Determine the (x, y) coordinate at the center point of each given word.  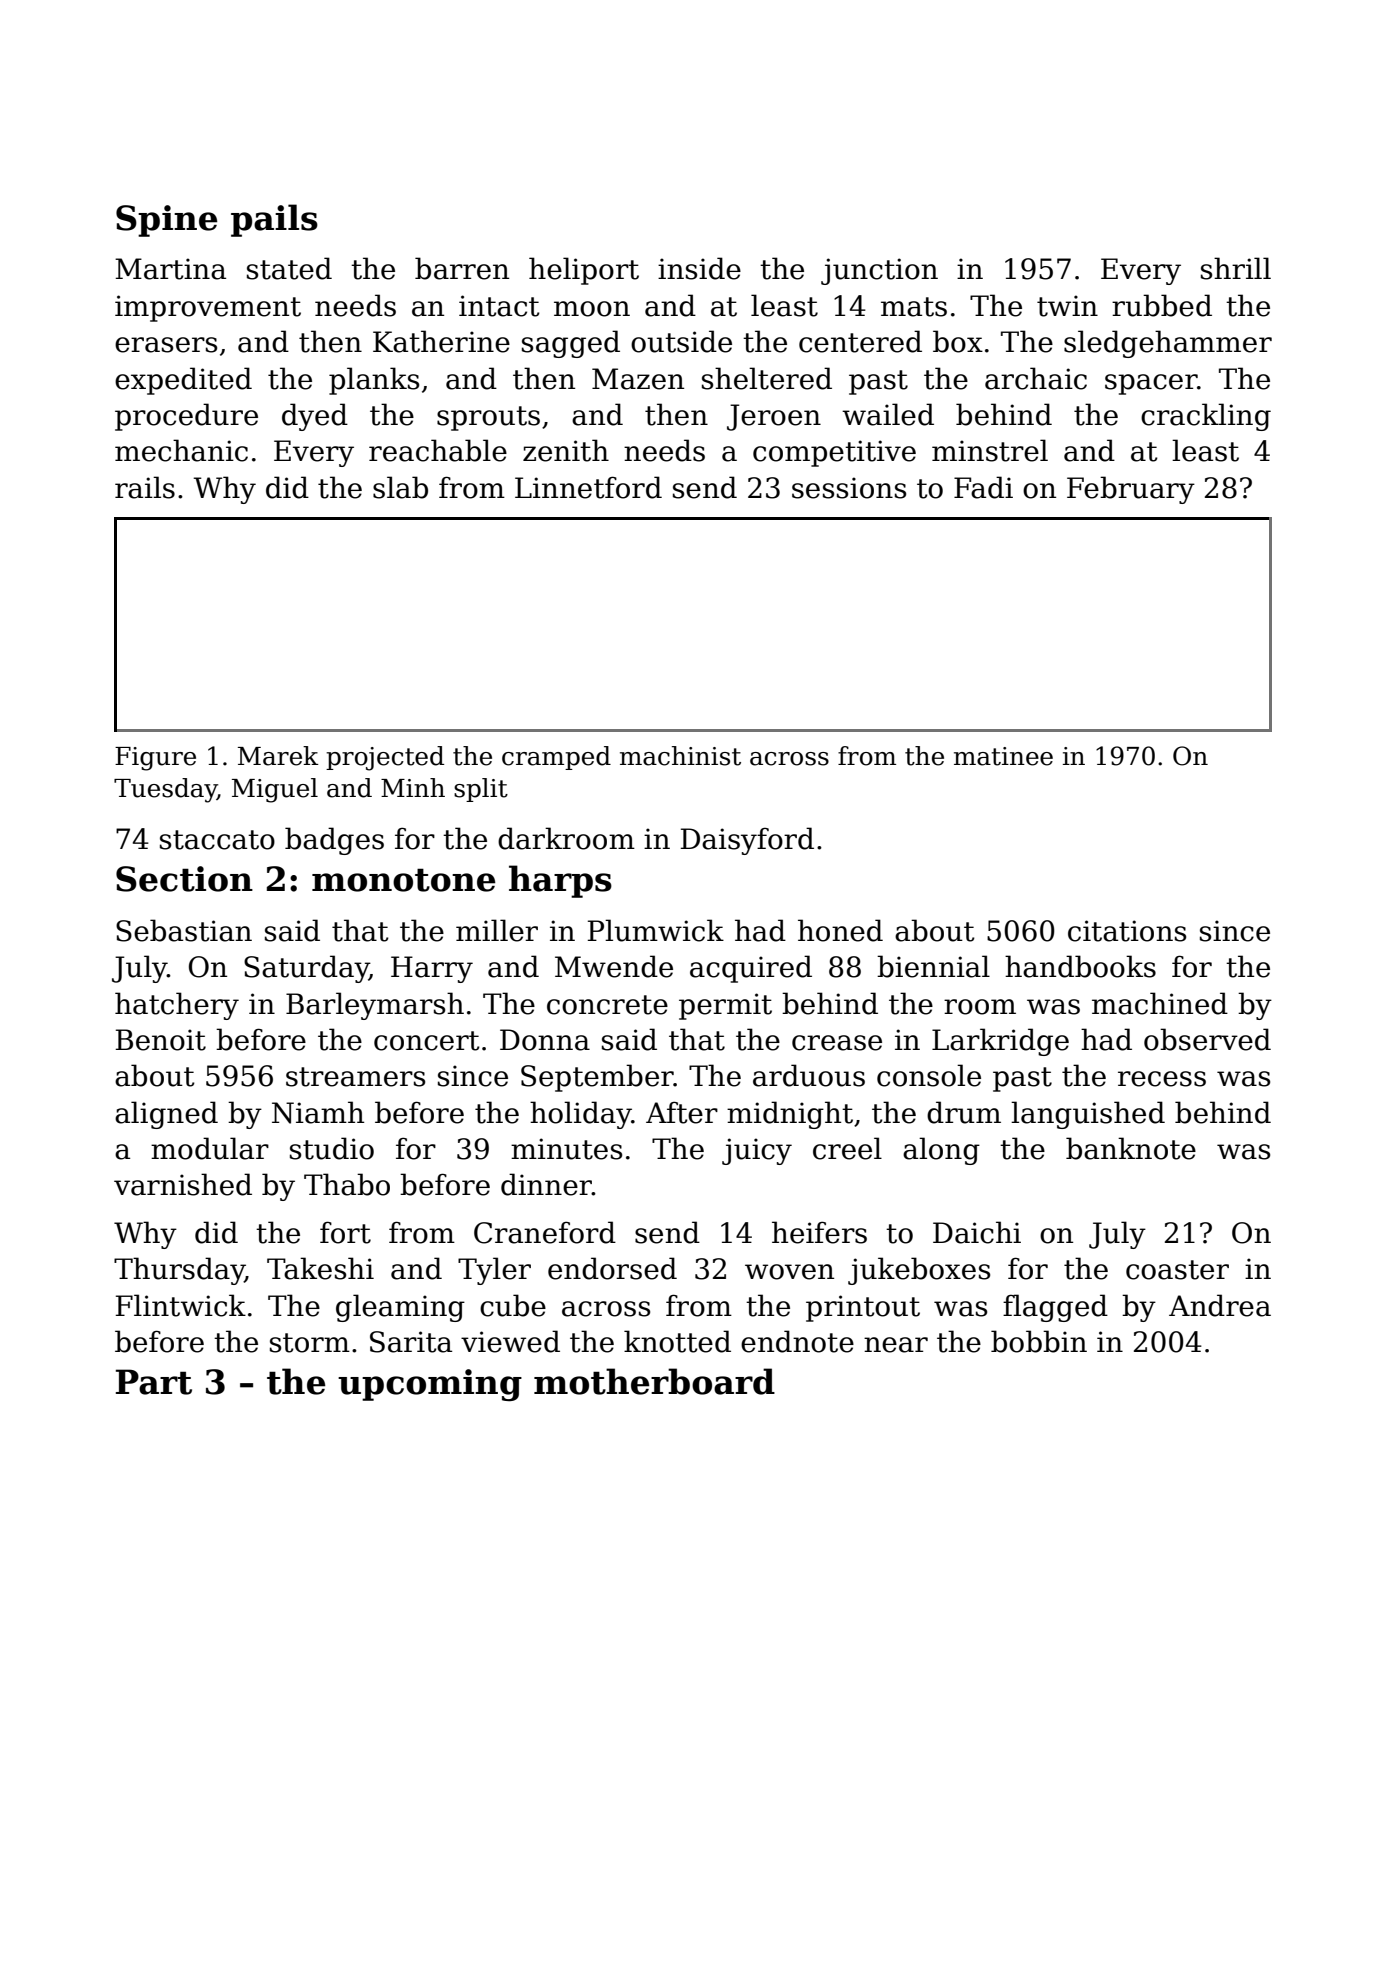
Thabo (347, 1184)
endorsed (612, 1268)
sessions (849, 488)
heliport (584, 271)
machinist (680, 756)
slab (400, 487)
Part (154, 1382)
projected (385, 758)
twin (1067, 306)
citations (1127, 931)
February (1131, 490)
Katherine (441, 341)
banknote (1131, 1148)
